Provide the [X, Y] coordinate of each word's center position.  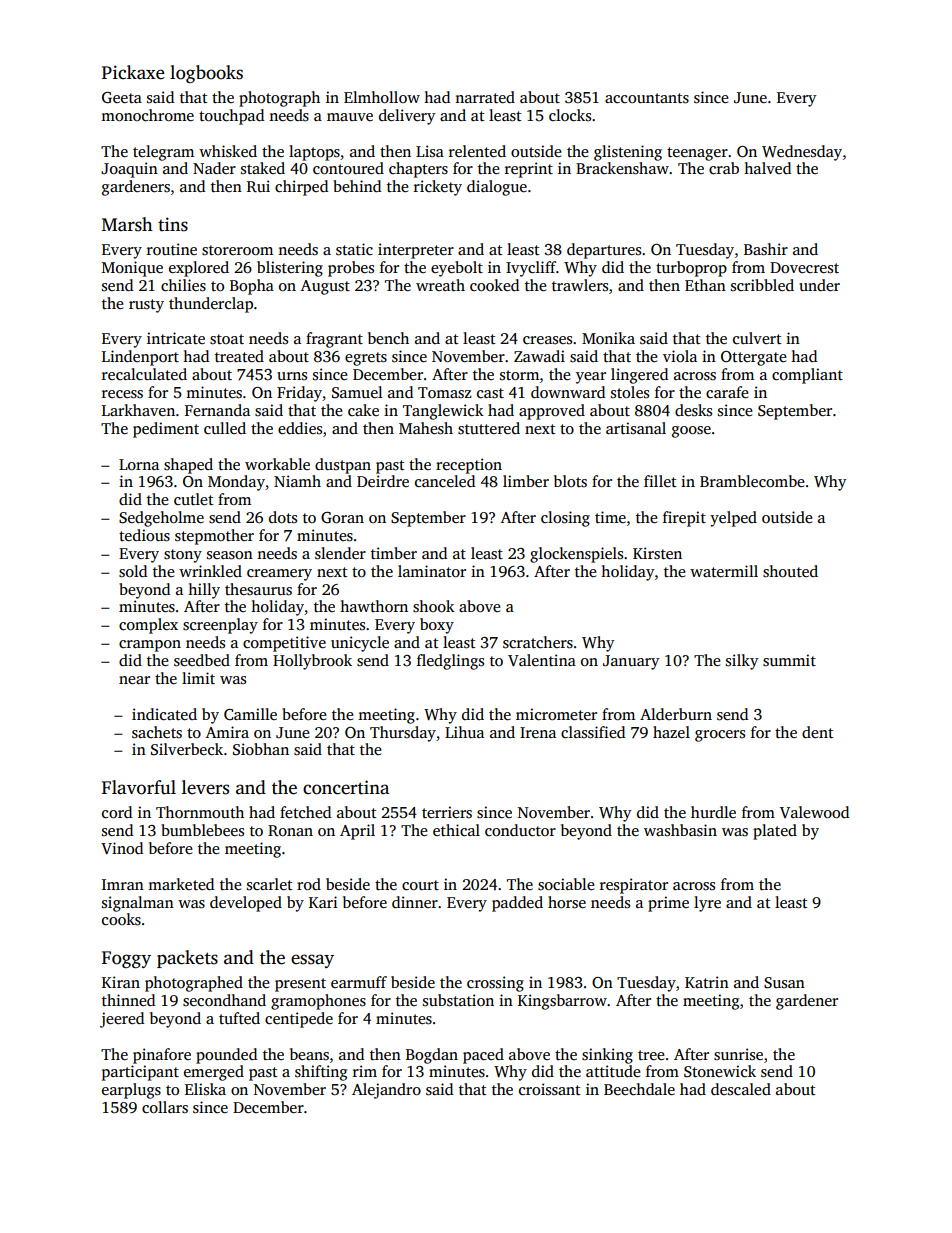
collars [165, 1107]
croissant [550, 1089]
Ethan [705, 285]
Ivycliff [531, 269]
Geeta [122, 98]
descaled [741, 1089]
